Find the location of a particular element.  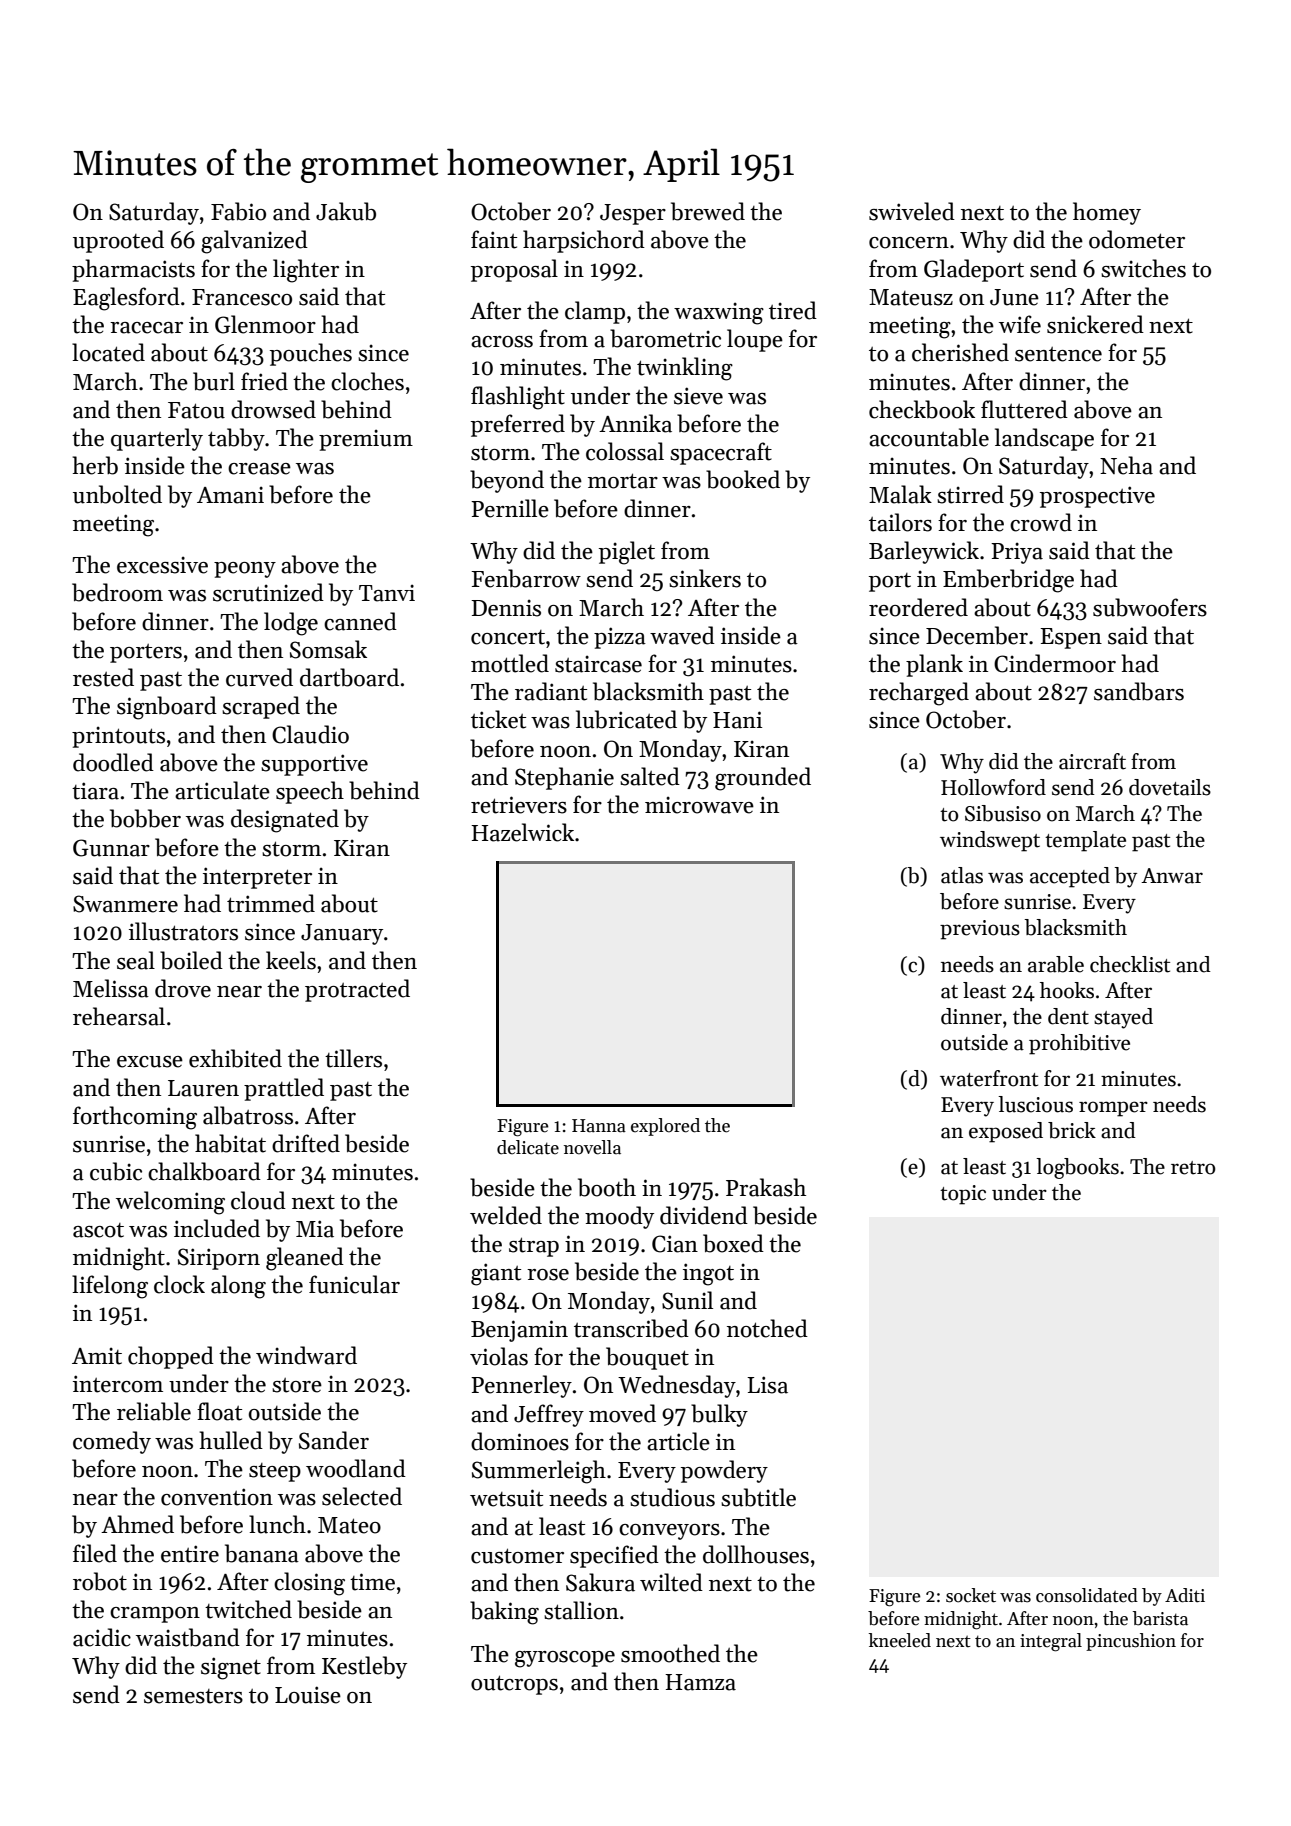

cloches is located at coordinates (367, 381).
